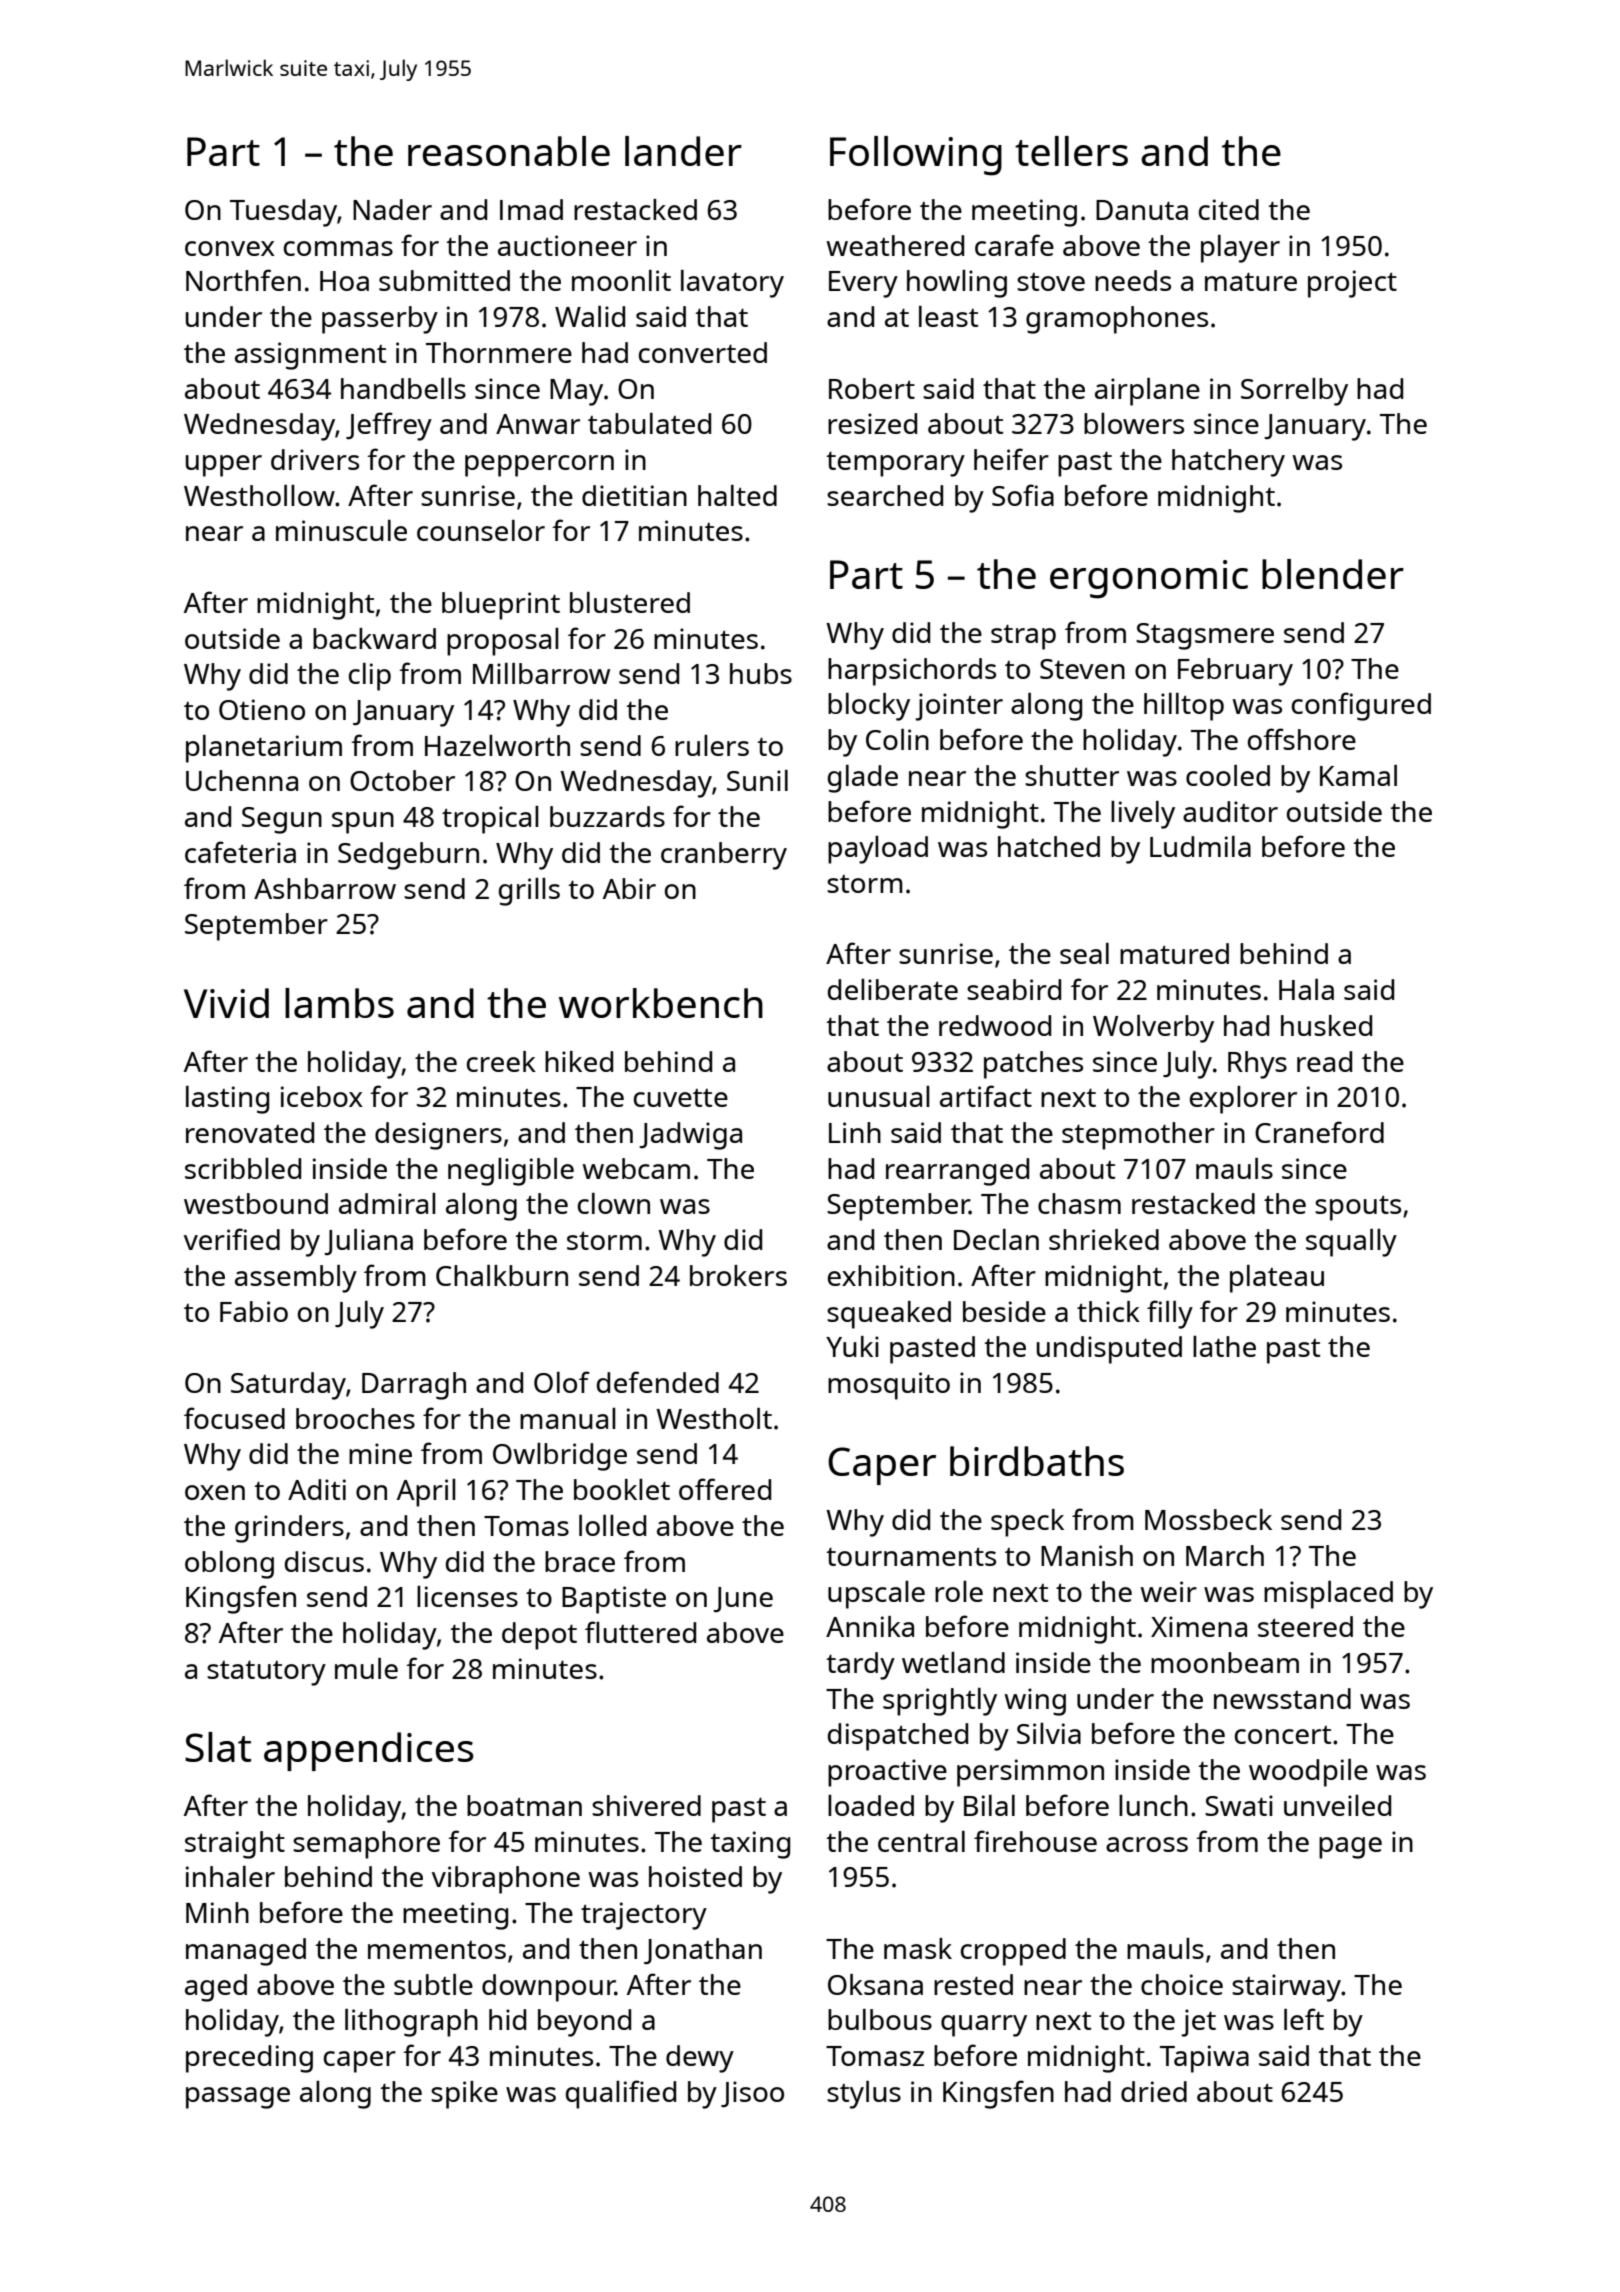  Describe the element at coordinates (681, 1098) in the document. I see `cuvette` at that location.
